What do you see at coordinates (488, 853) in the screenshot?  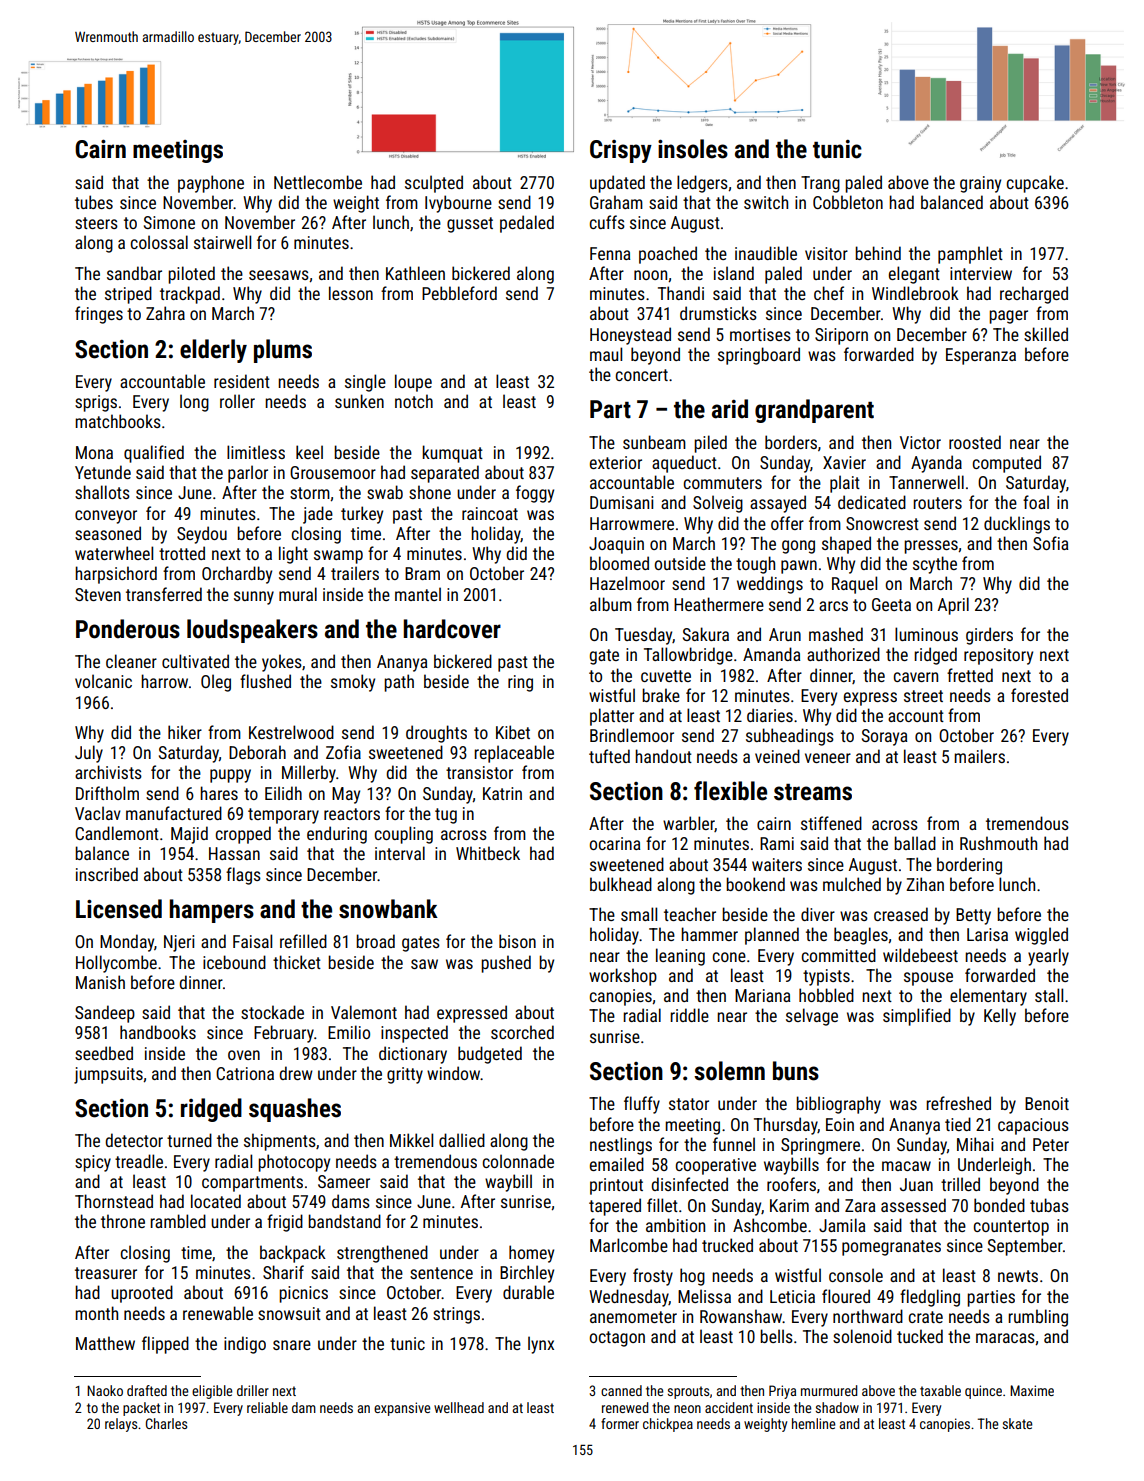 I see `Whitbeck` at bounding box center [488, 853].
